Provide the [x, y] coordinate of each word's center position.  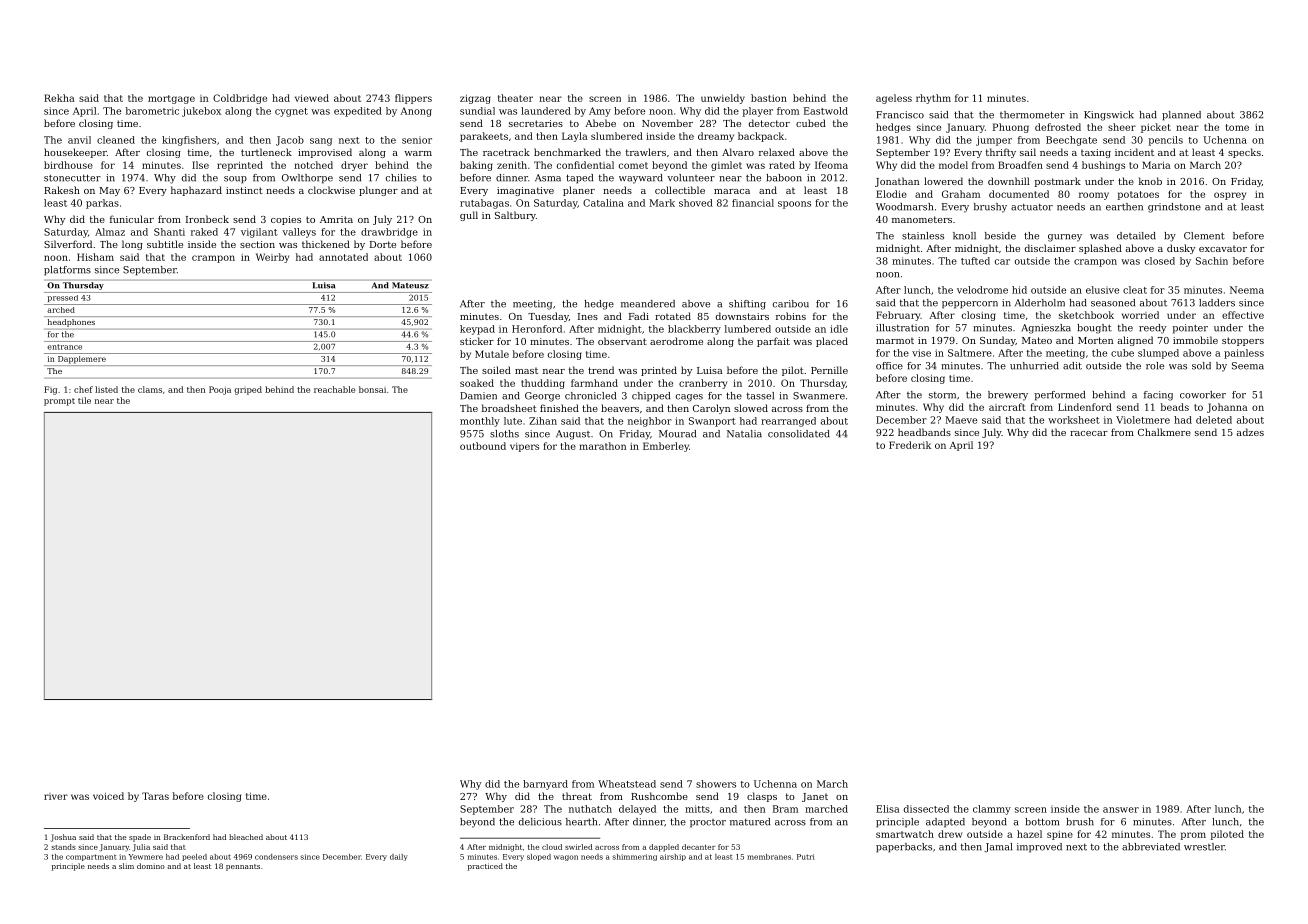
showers [716, 784]
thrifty [1001, 153]
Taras [155, 796]
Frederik [910, 445]
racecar [1089, 433]
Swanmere [819, 396]
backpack [761, 137]
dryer [354, 166]
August [573, 435]
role [1155, 366]
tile [84, 400]
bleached [246, 837]
